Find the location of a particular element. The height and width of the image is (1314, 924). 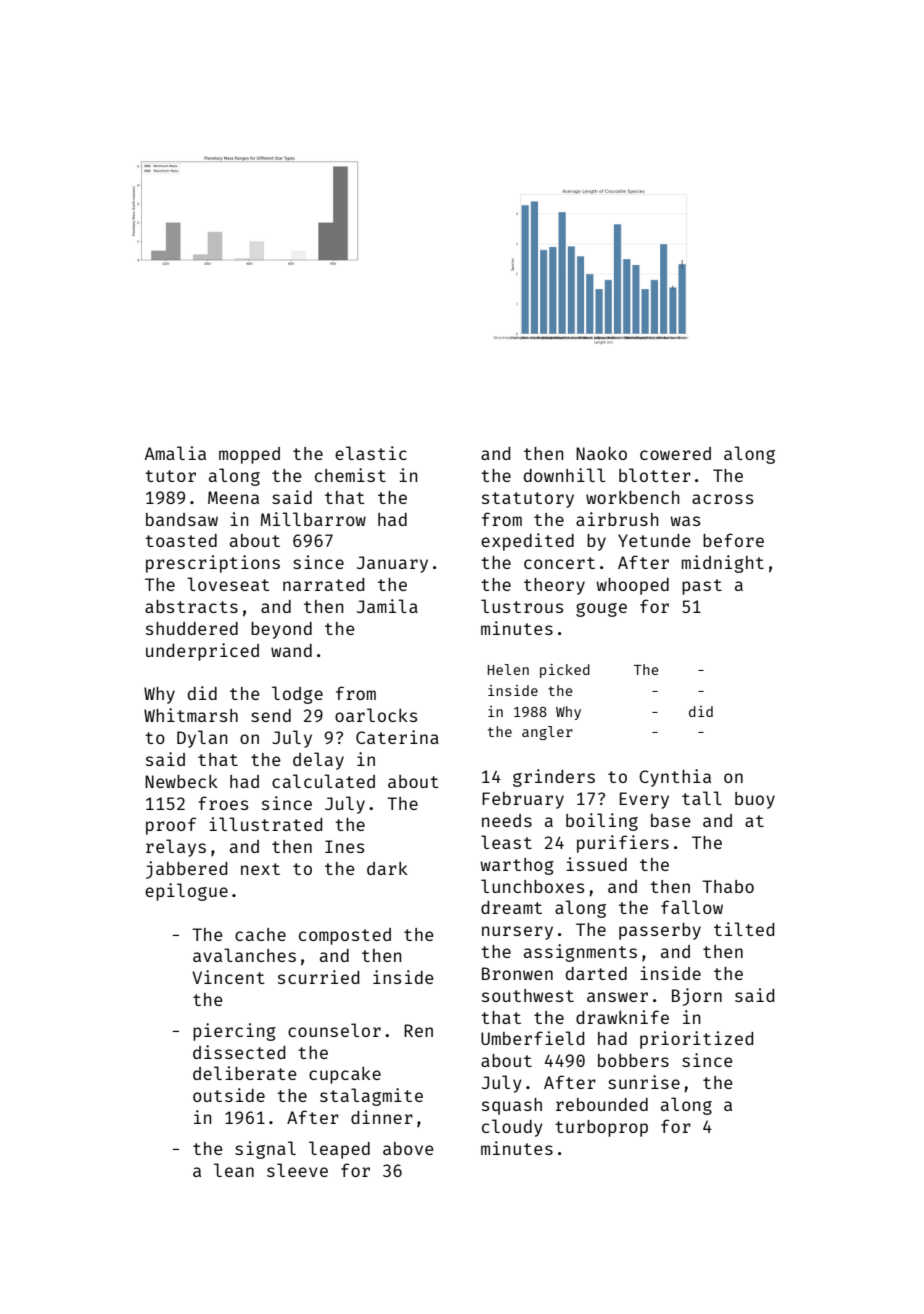

Jamila is located at coordinates (387, 606).
